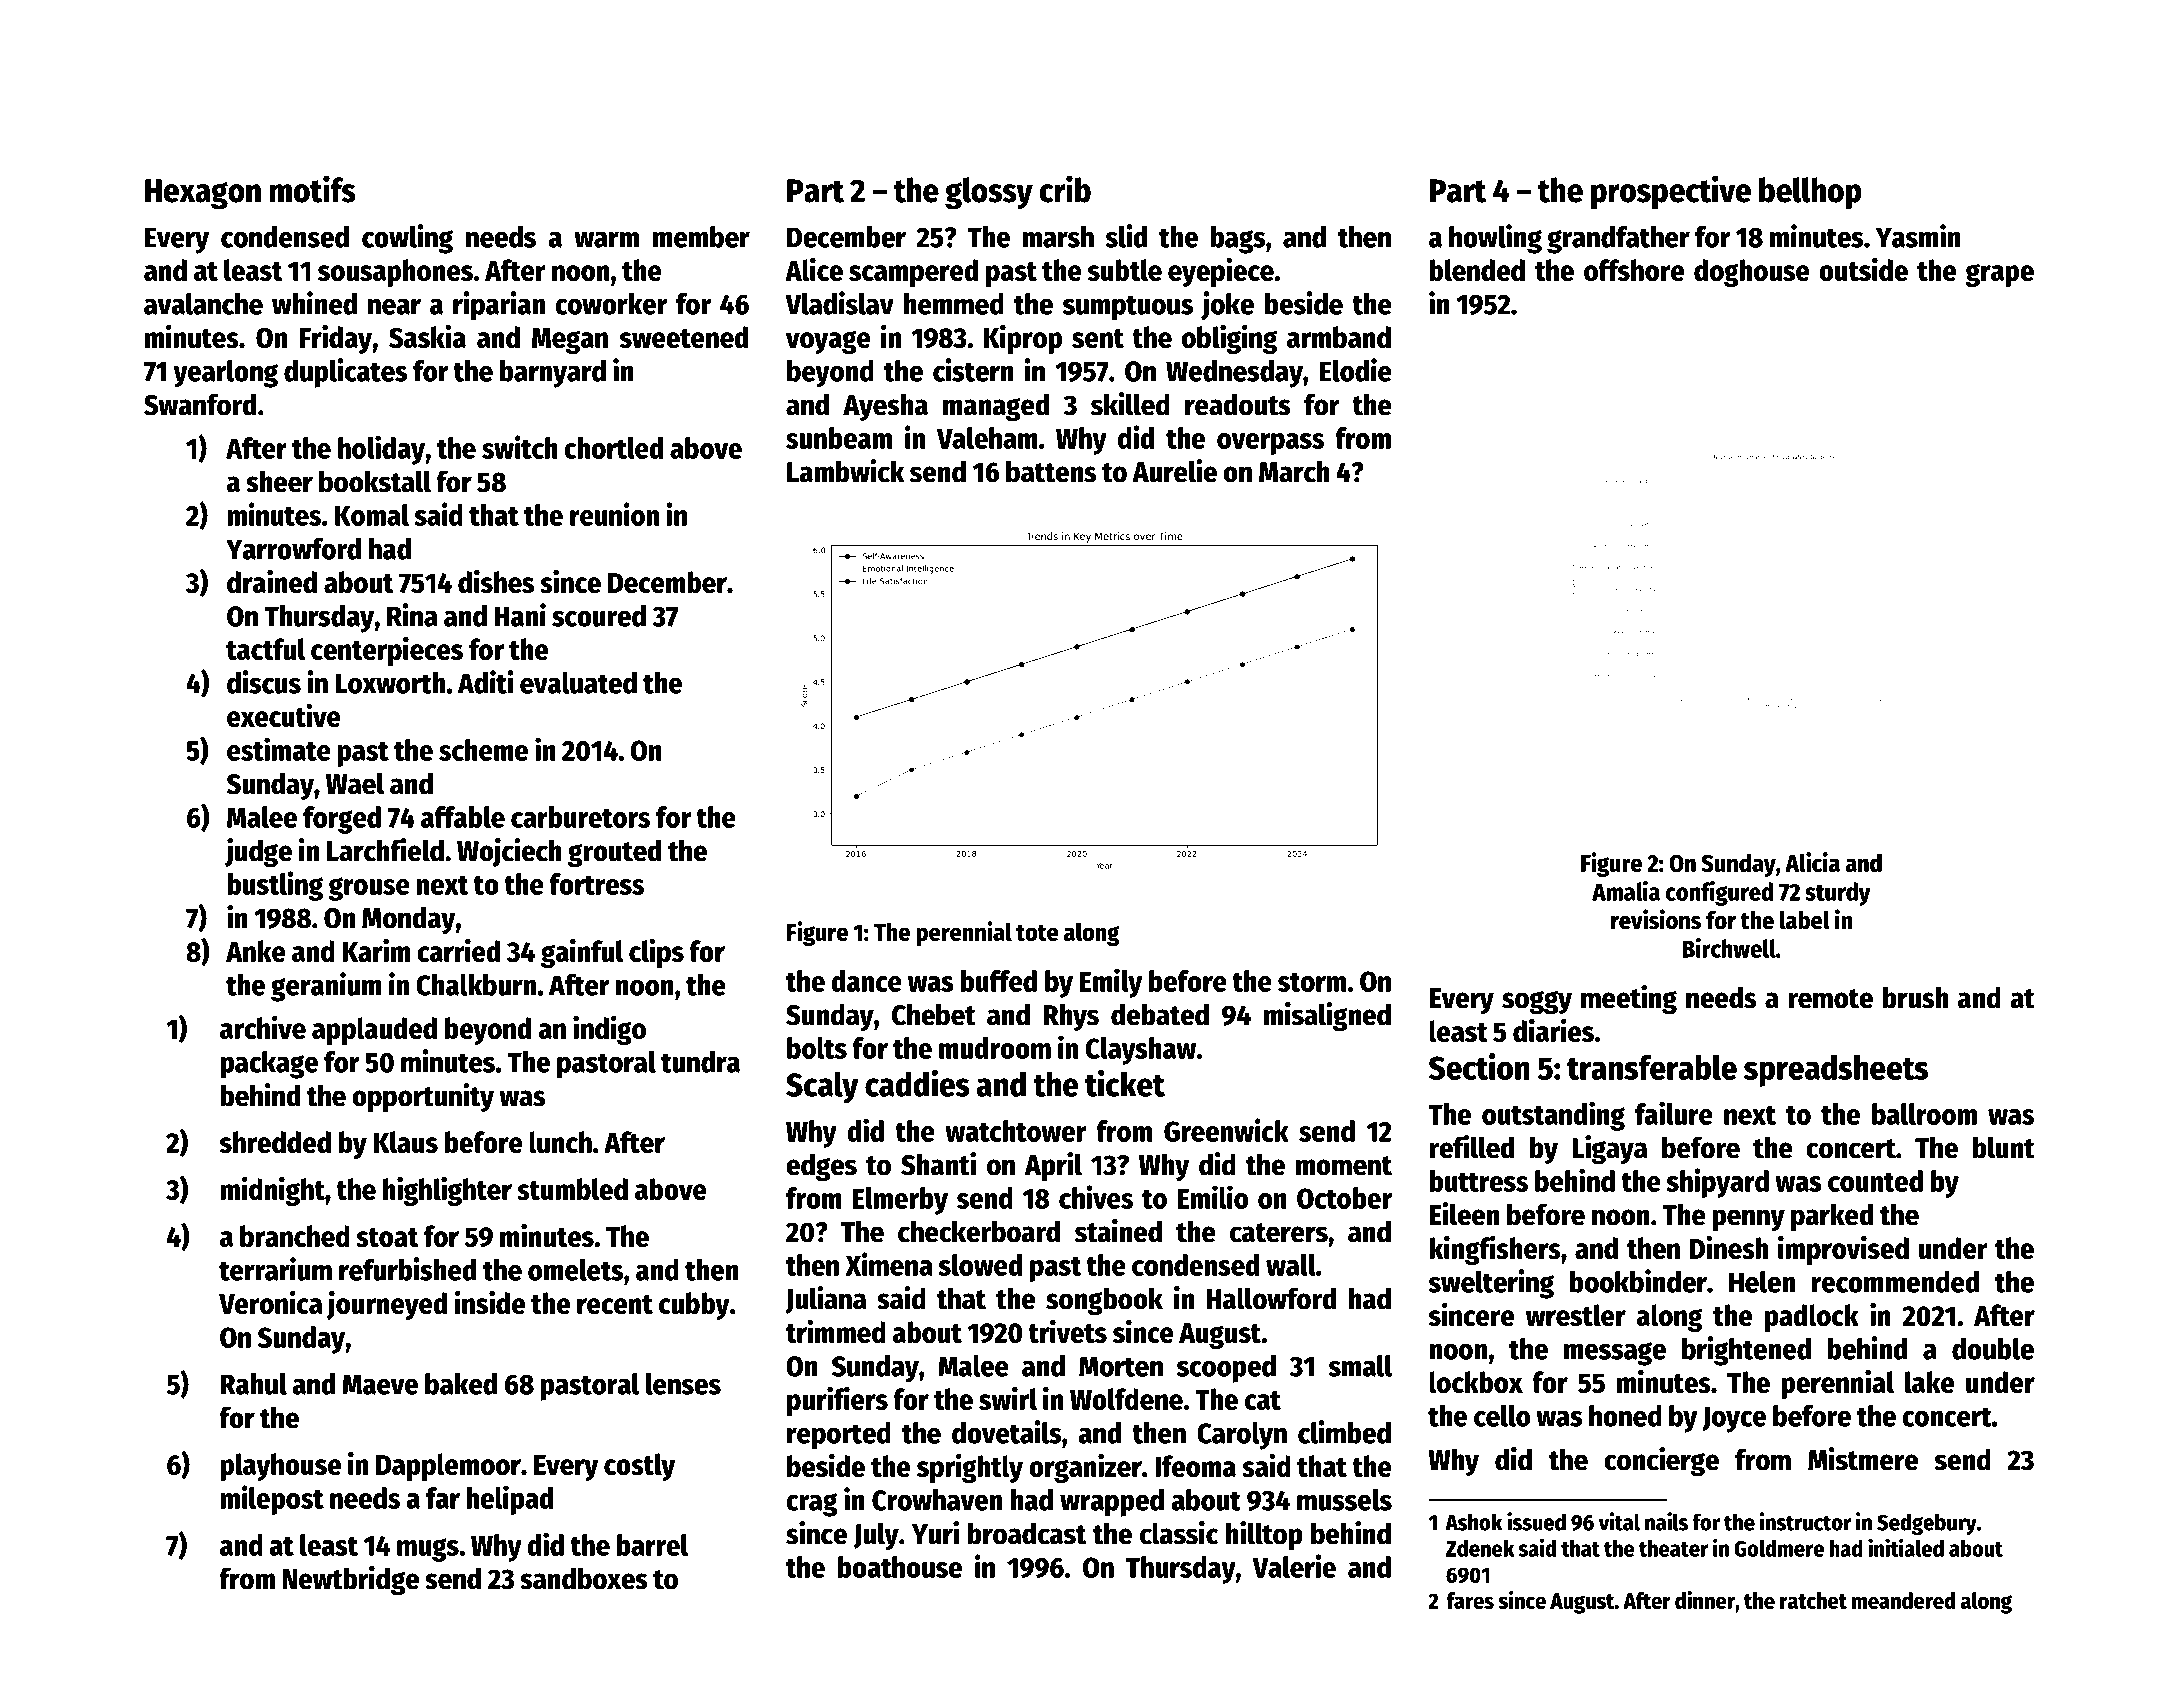 The height and width of the screenshot is (1683, 2178). I want to click on Komal, so click(372, 515).
